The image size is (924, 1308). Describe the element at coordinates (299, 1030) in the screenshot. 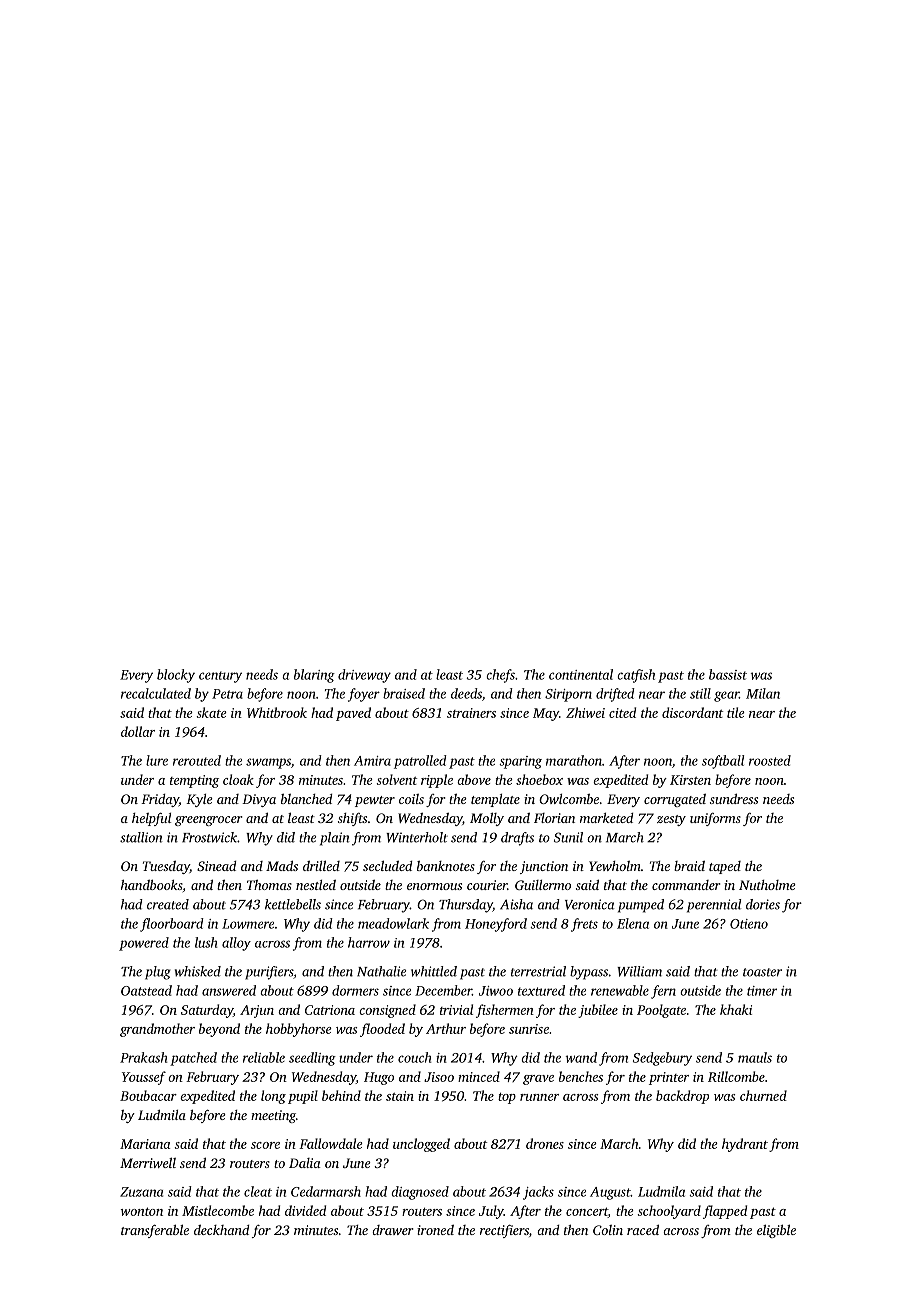

I see `hobbyhorse` at that location.
